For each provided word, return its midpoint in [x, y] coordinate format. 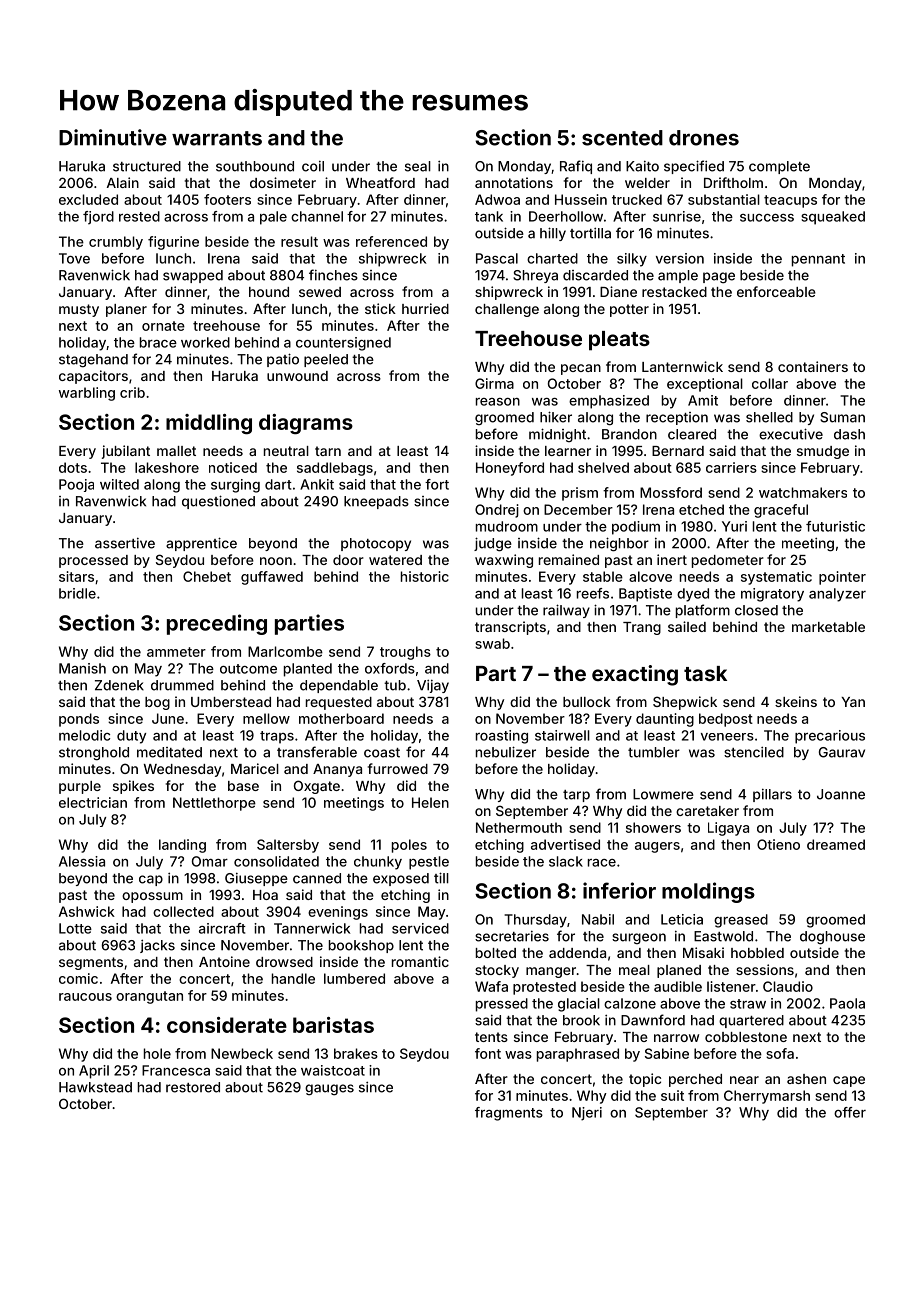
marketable [828, 627]
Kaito [642, 166]
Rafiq [576, 167]
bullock [587, 702]
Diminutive [113, 137]
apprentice [201, 544]
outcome [248, 669]
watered [395, 560]
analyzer [837, 595]
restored [193, 1087]
